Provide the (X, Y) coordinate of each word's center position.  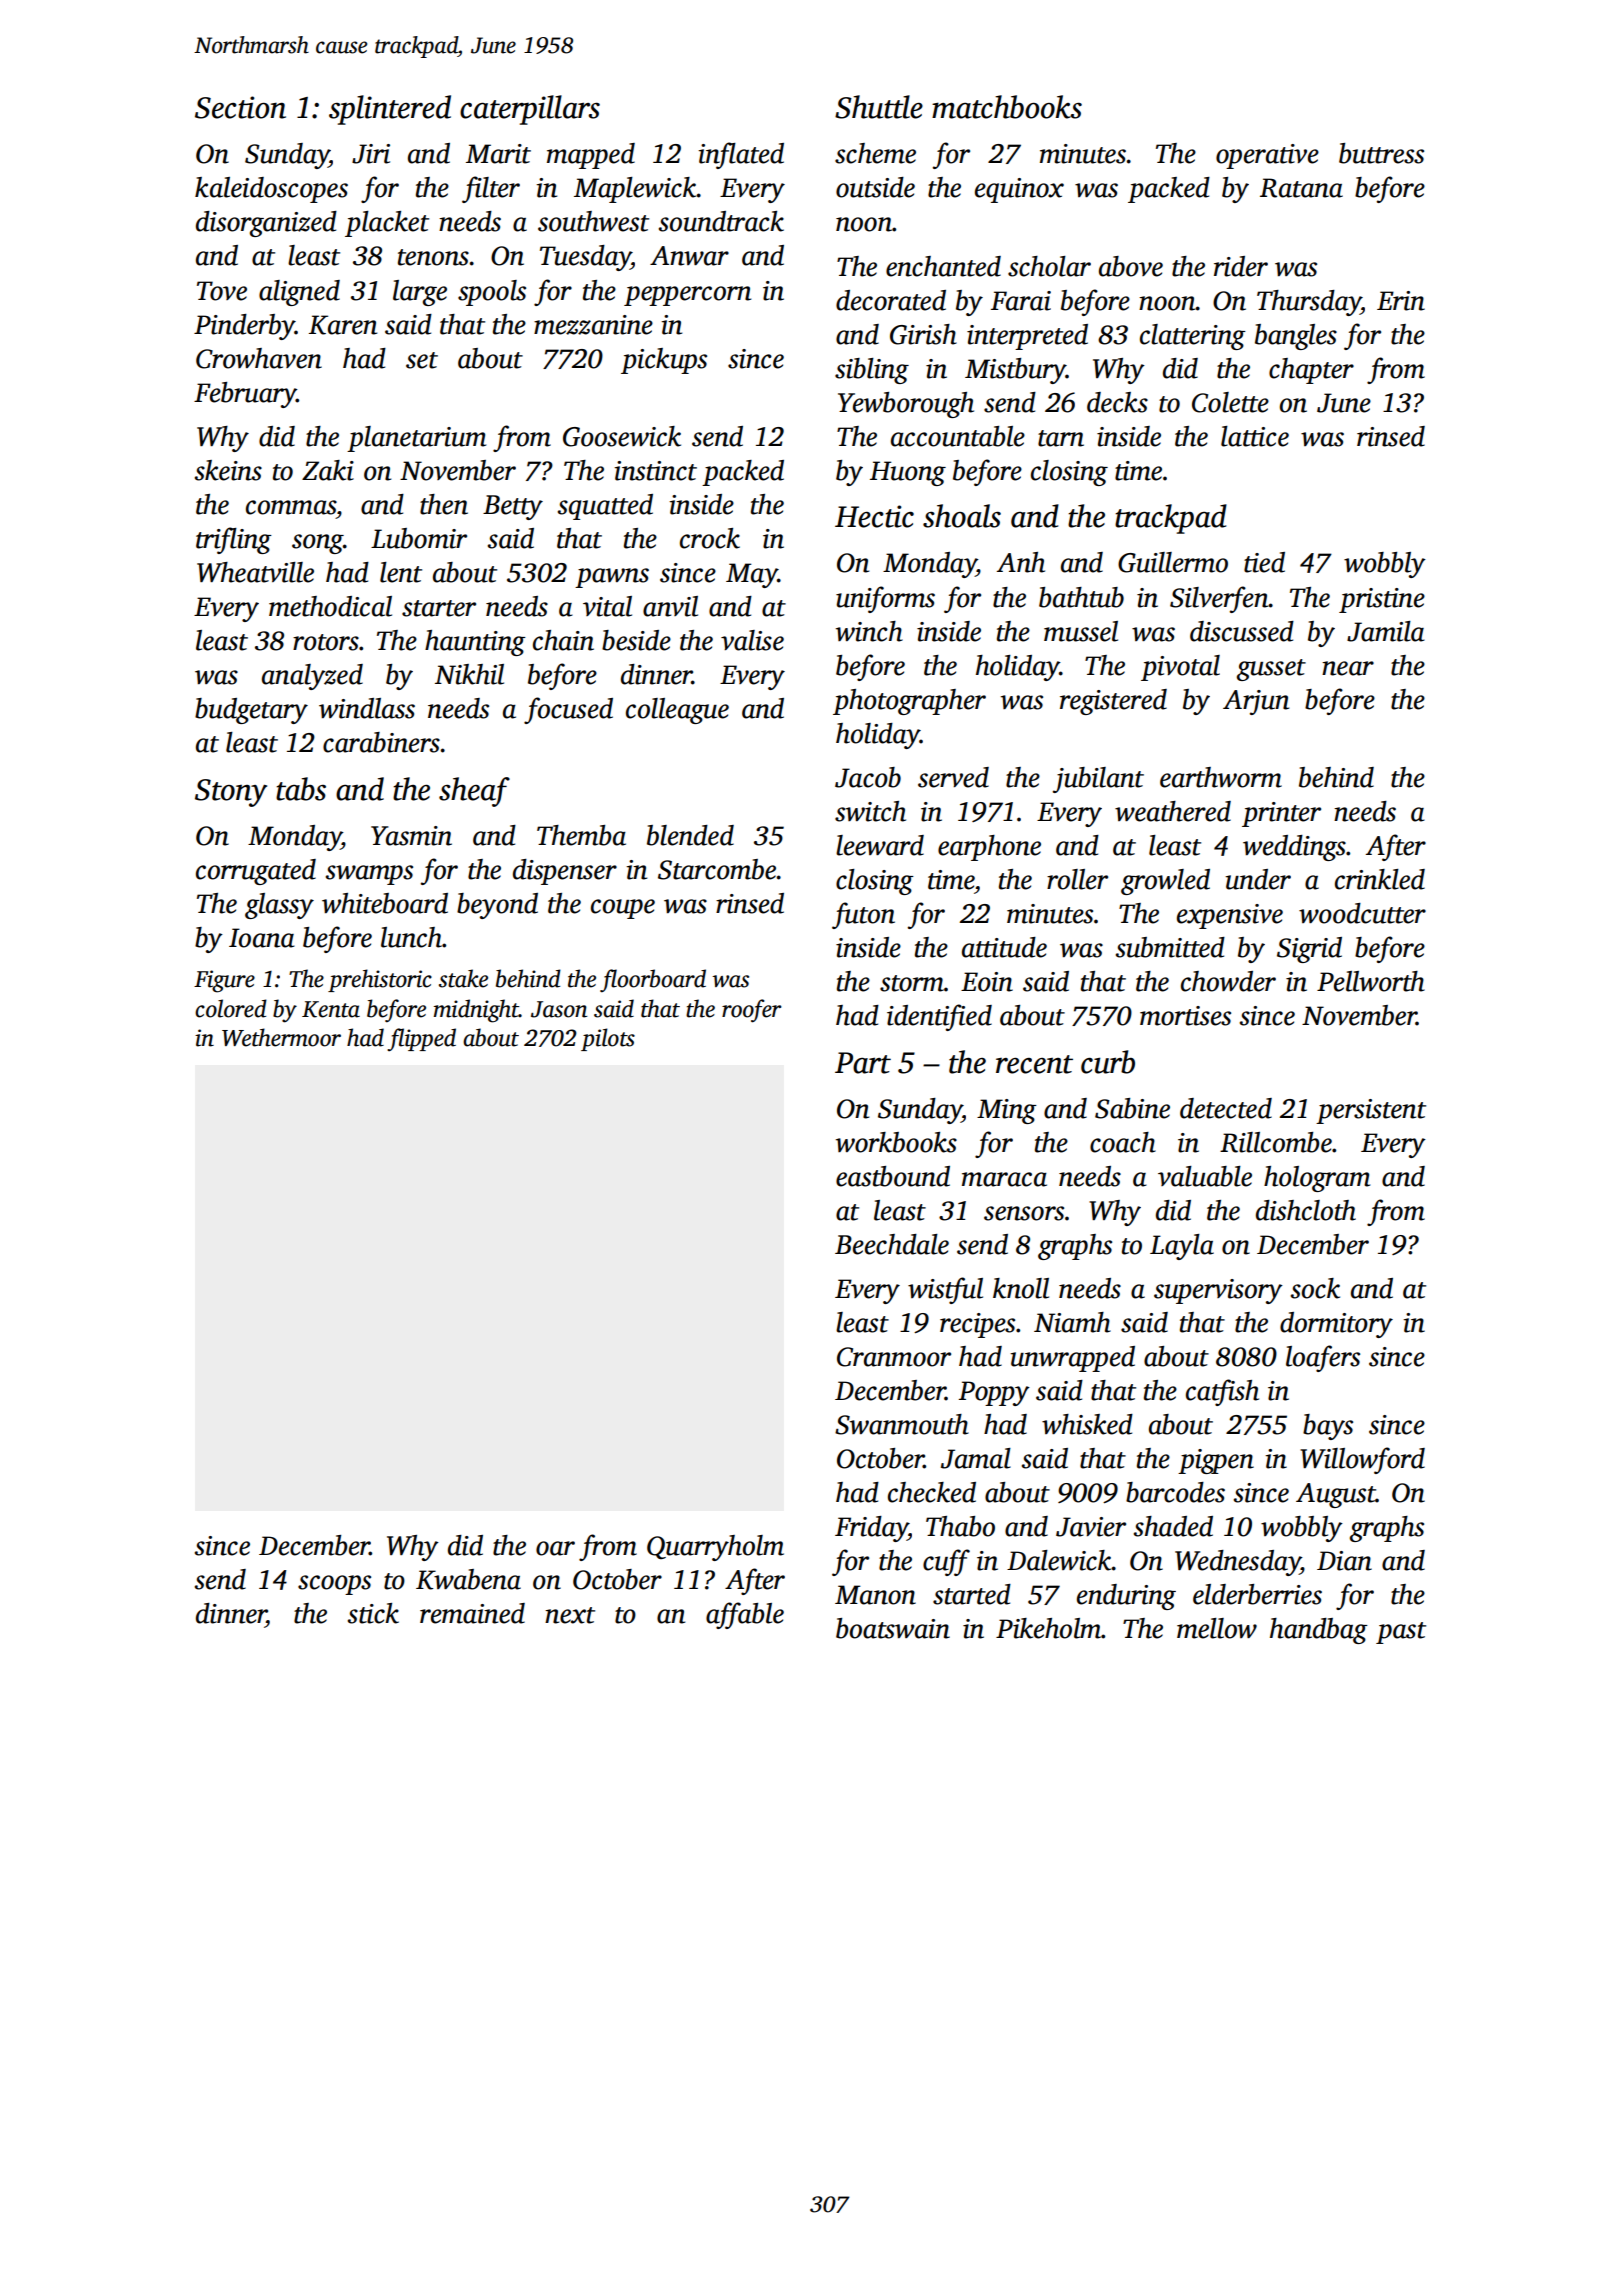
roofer (752, 1011)
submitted (1170, 947)
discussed (1242, 631)
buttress (1381, 153)
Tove (222, 291)
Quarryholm (715, 1548)
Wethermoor (281, 1037)
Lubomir (419, 538)
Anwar (689, 256)
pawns (612, 578)
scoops (334, 1585)
